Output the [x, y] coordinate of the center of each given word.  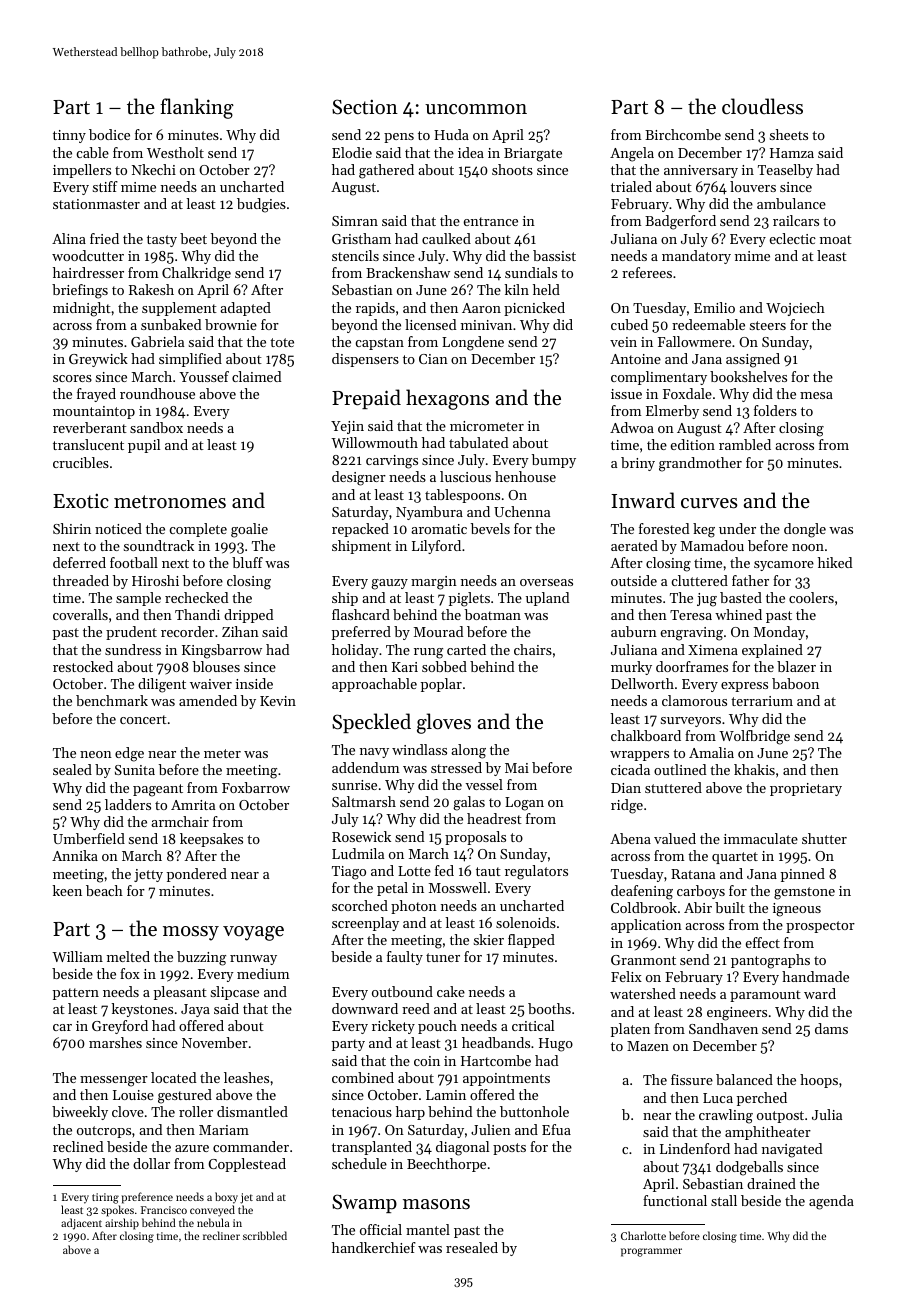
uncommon [476, 109]
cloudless [762, 106]
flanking [197, 108]
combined [363, 1077]
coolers [811, 597]
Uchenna [522, 511]
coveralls [80, 614]
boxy [226, 1198]
